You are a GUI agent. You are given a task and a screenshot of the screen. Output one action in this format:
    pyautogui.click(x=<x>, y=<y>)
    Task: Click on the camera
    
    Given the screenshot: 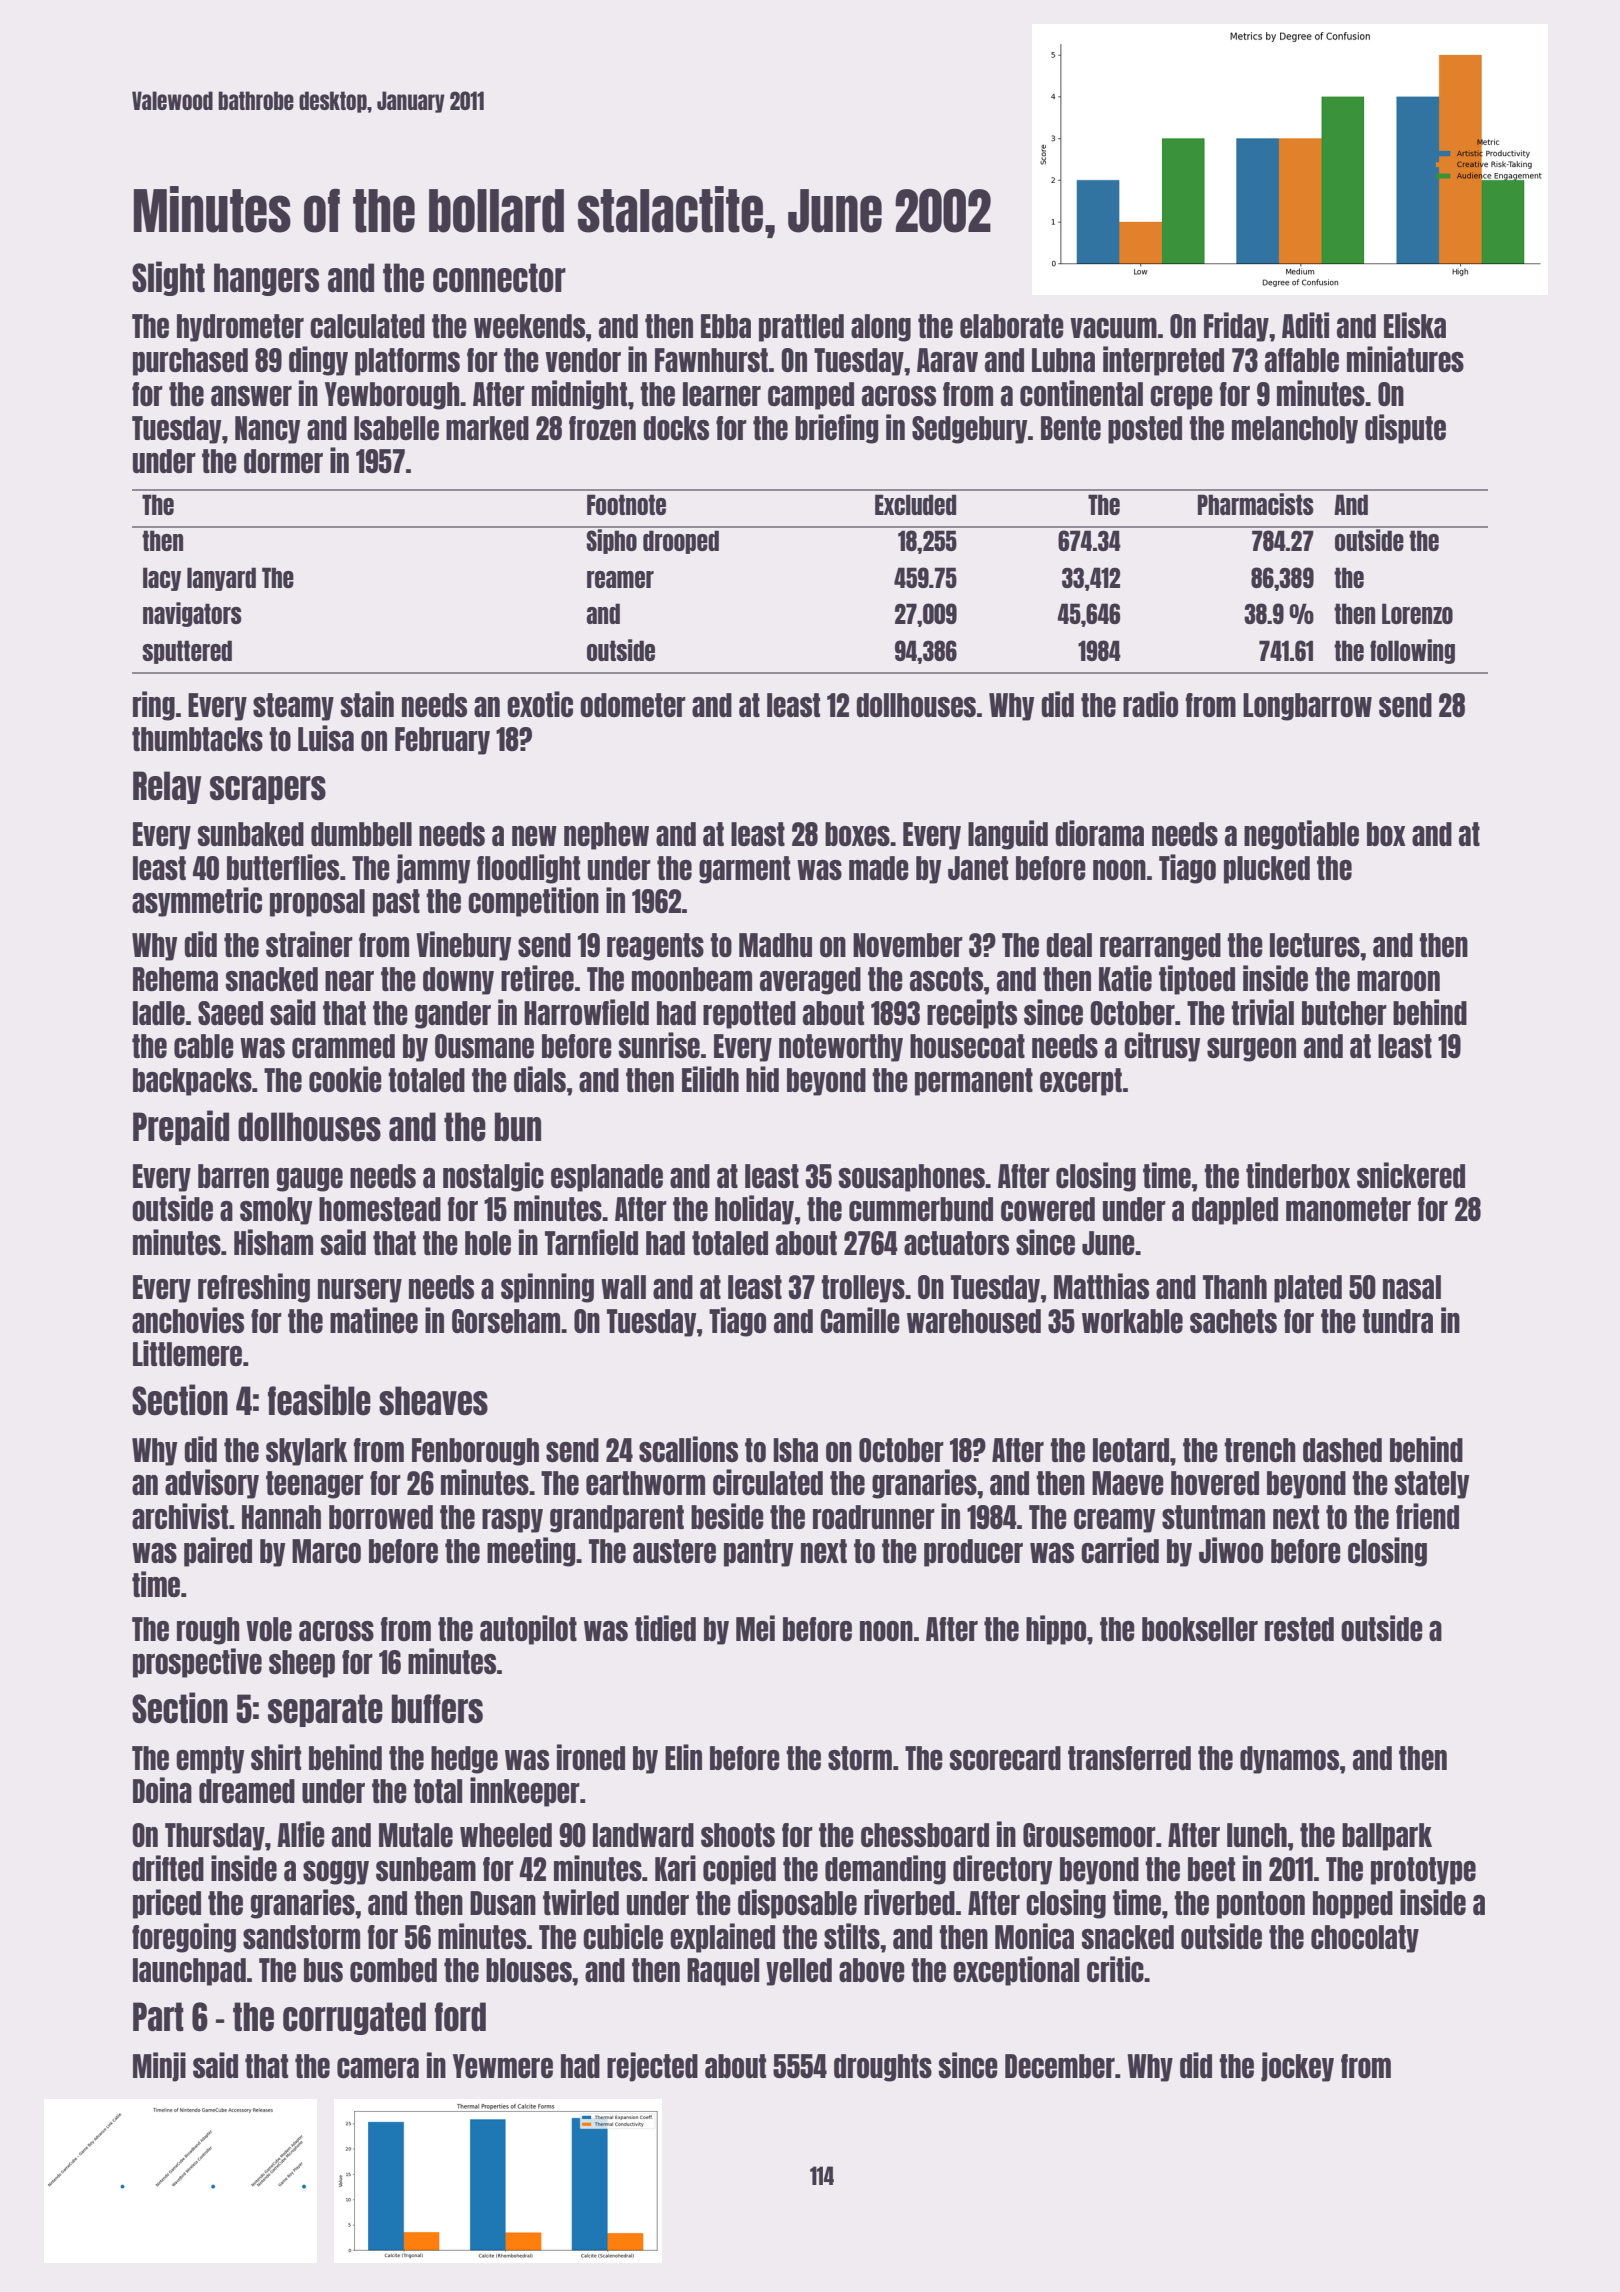 What is the action you would take?
    pyautogui.click(x=378, y=2068)
